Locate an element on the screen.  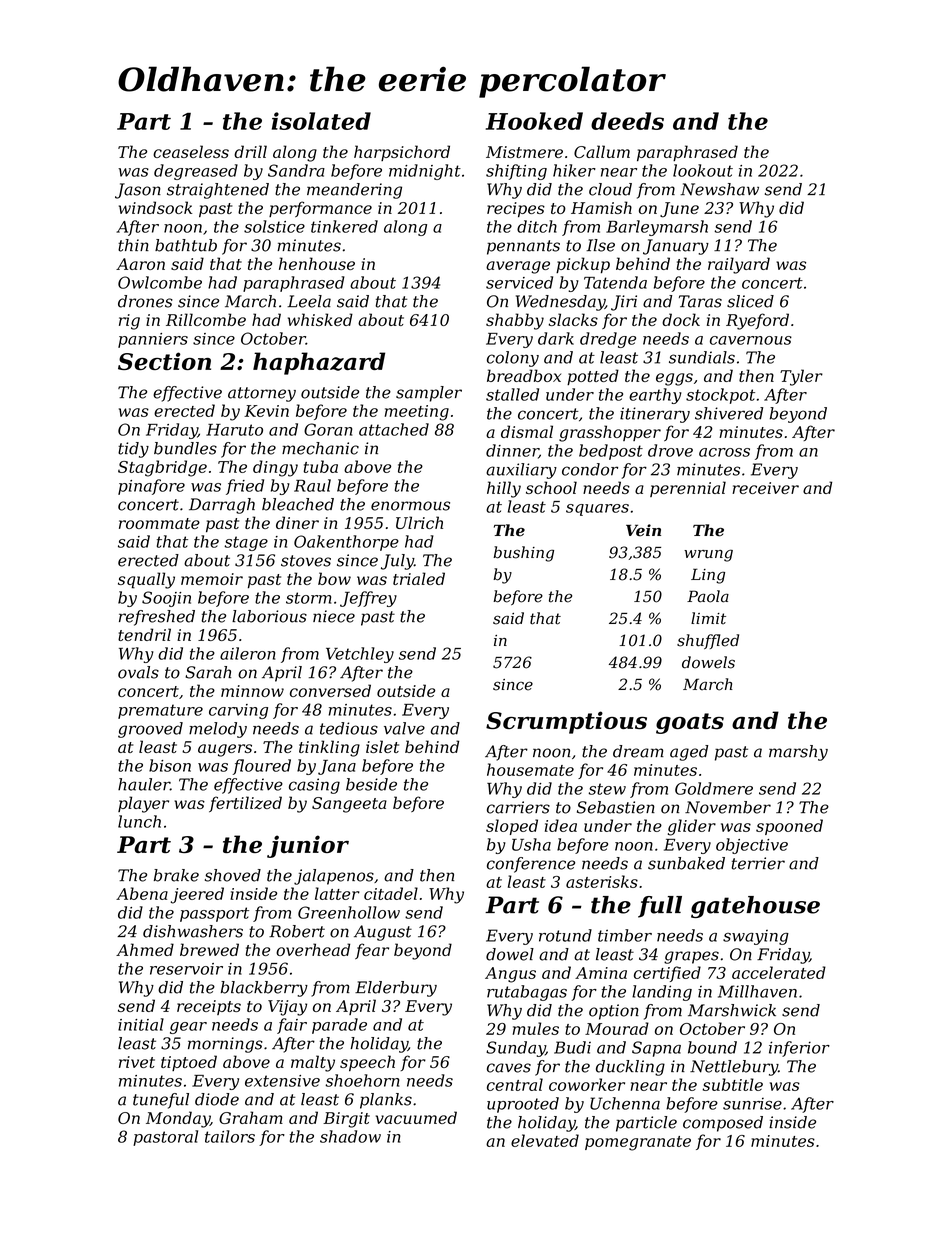
Graham is located at coordinates (251, 1117).
